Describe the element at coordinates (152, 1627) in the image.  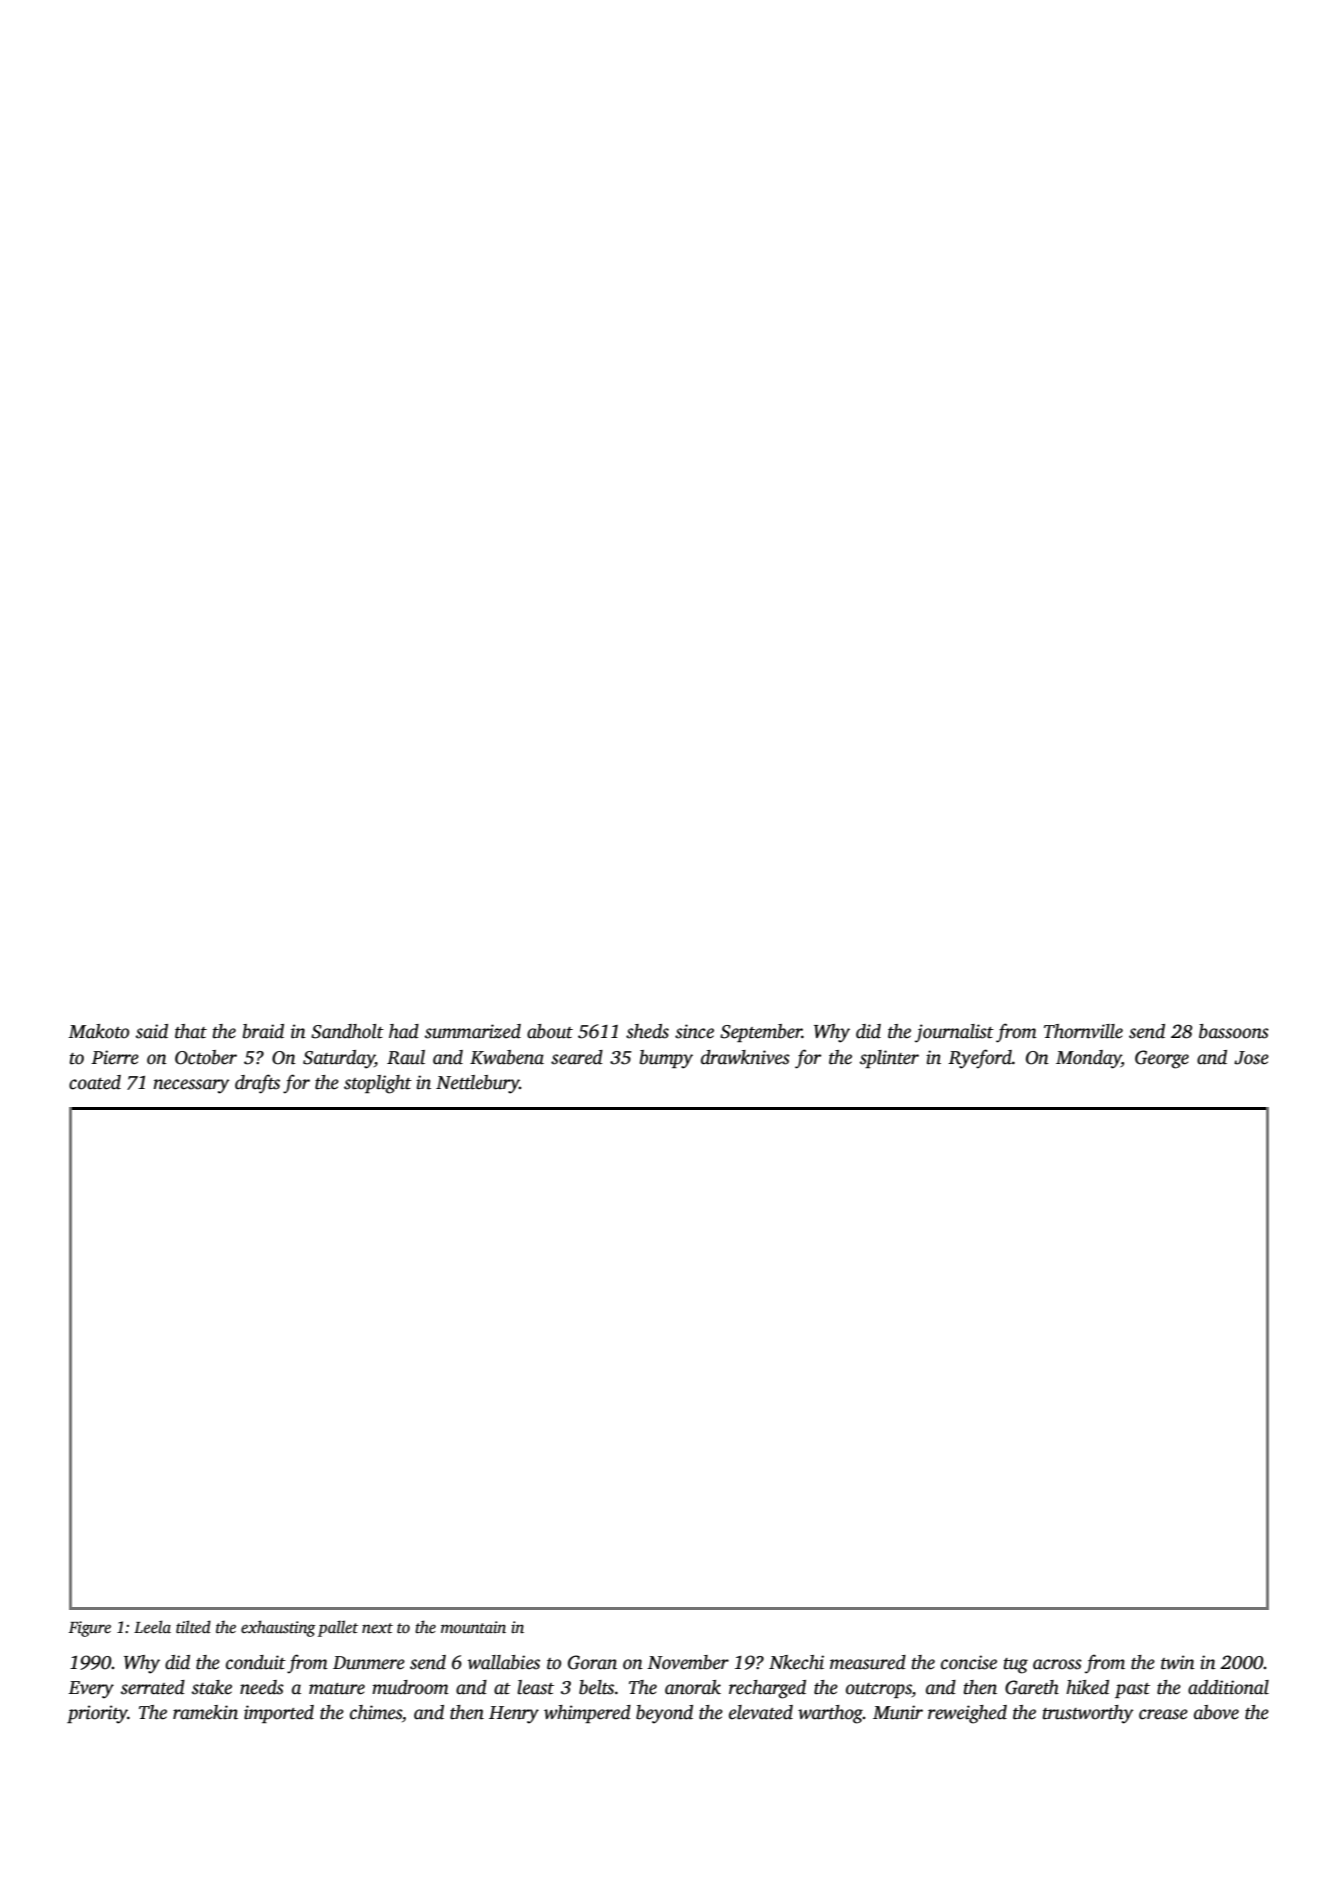
I see `Leela` at that location.
